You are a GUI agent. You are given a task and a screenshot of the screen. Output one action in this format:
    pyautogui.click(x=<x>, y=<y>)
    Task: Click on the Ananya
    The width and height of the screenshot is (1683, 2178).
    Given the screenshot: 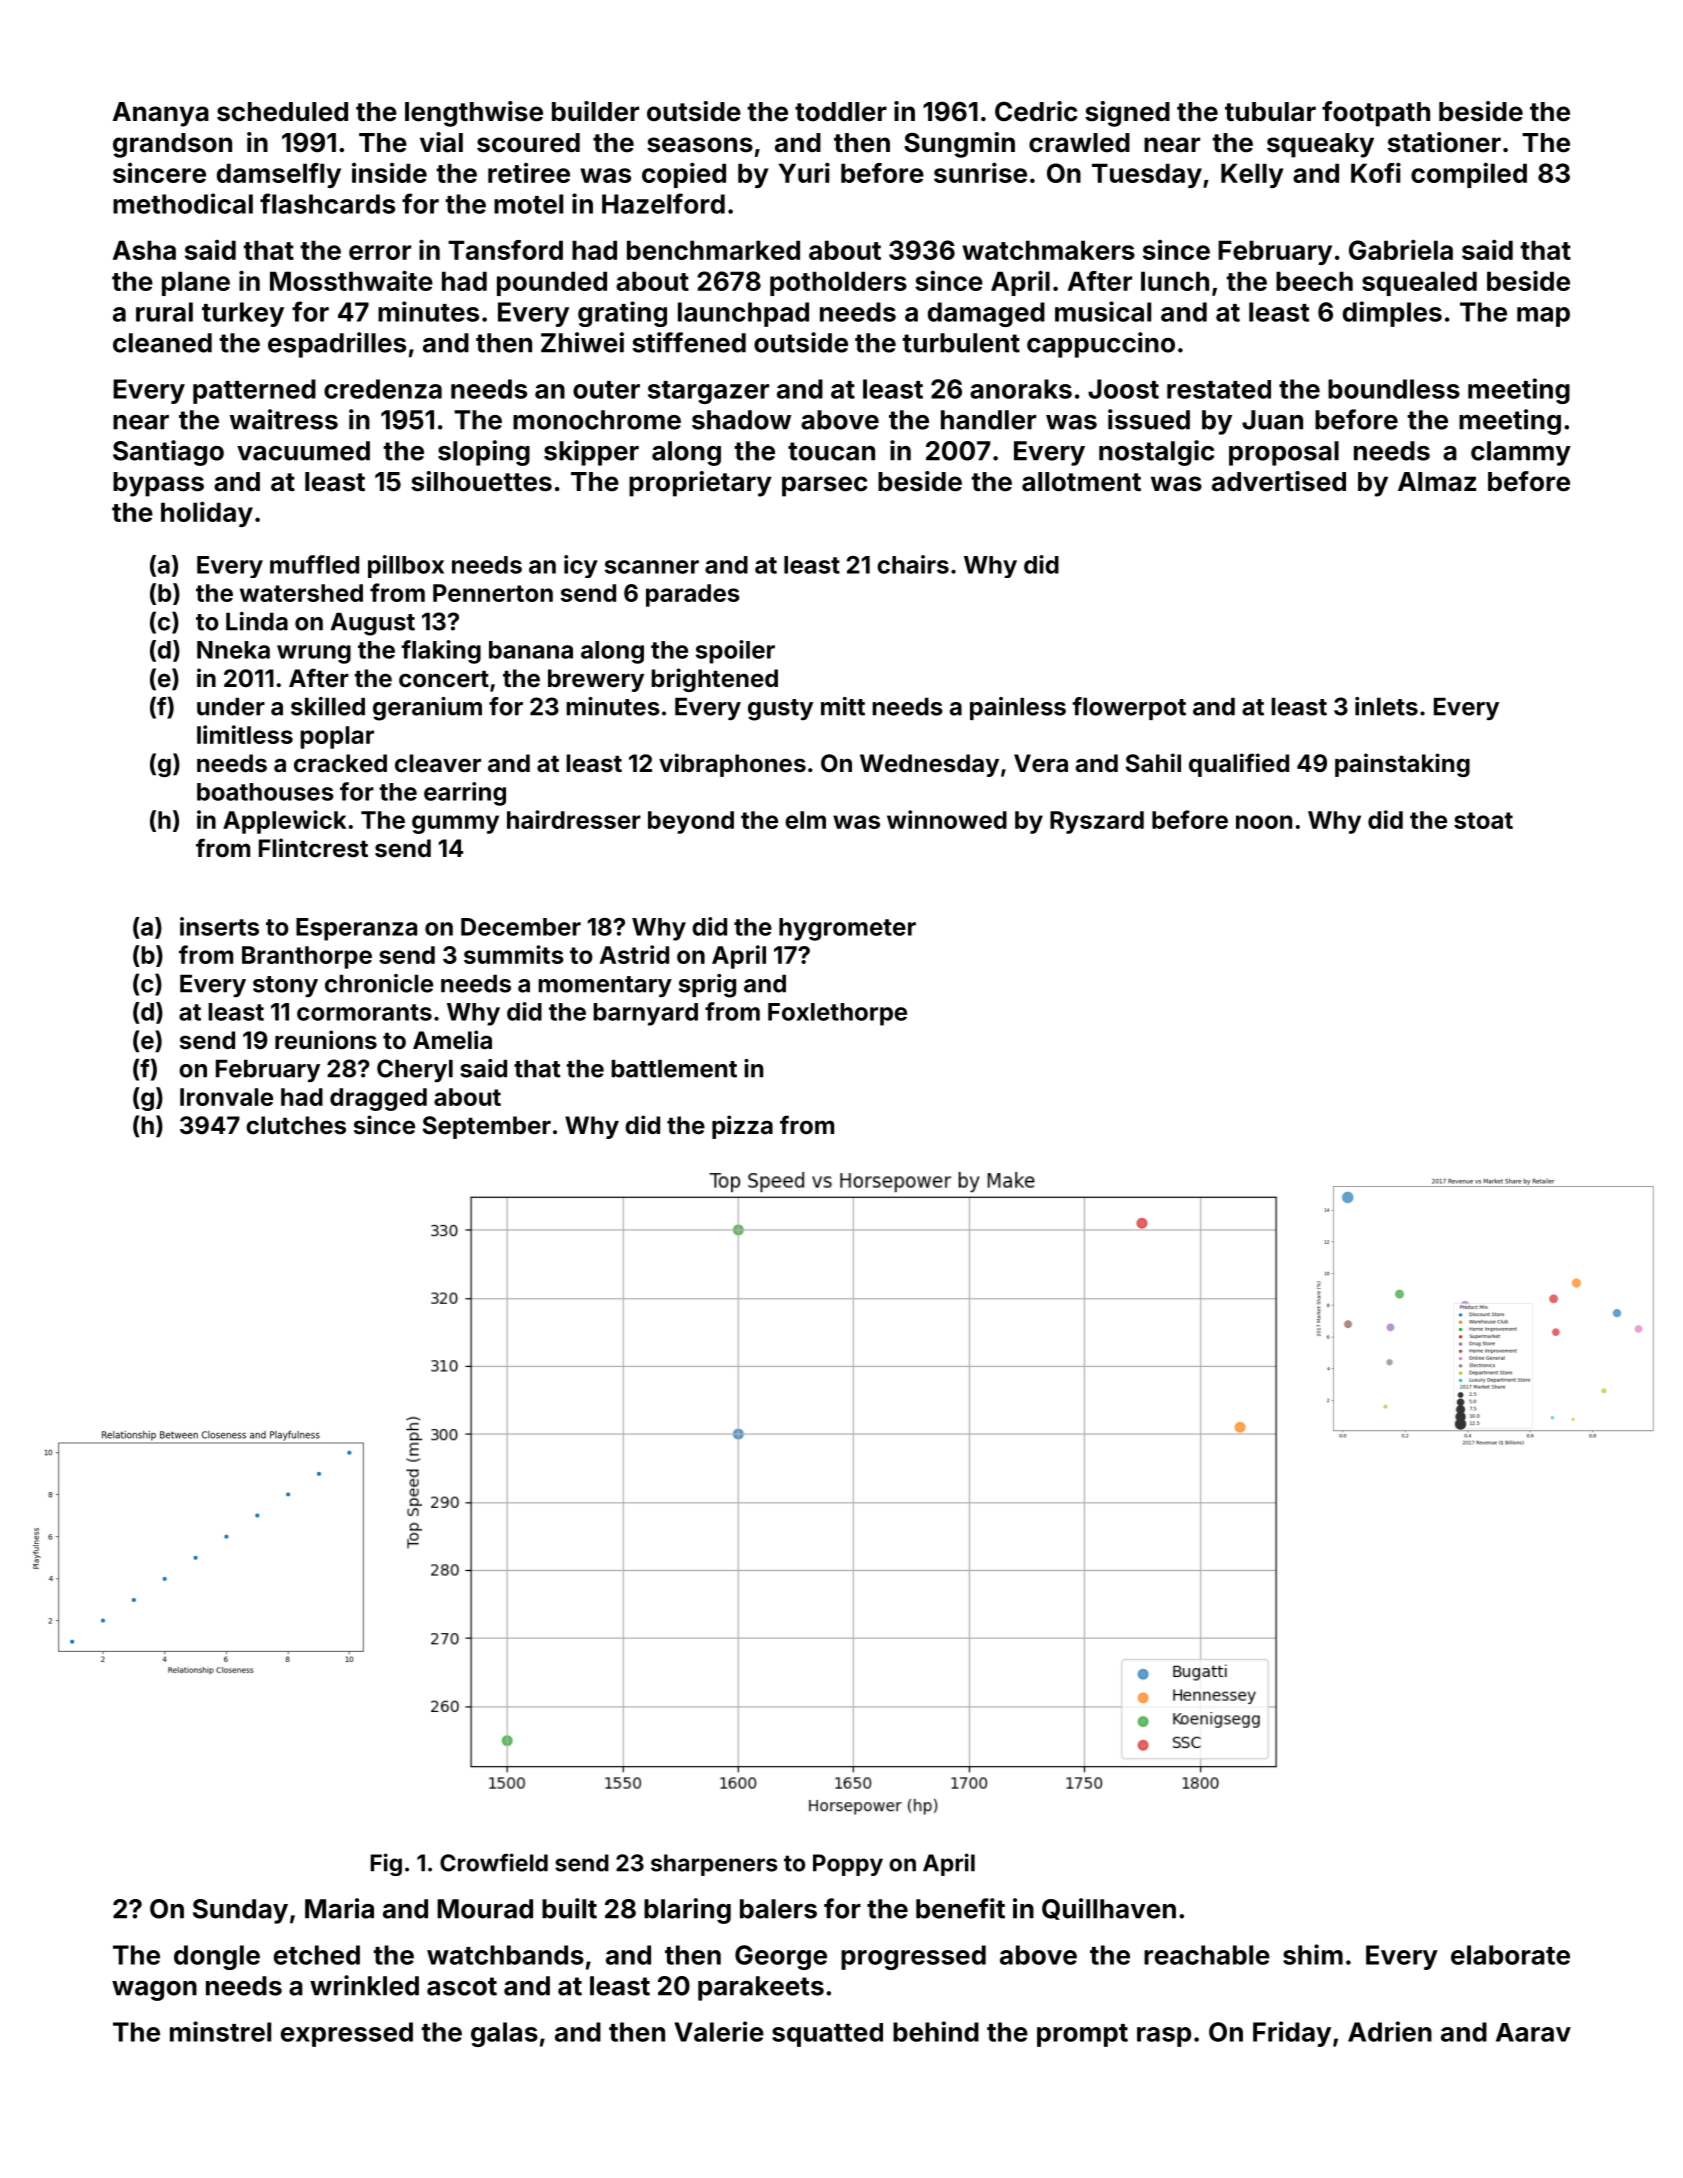 What is the action you would take?
    pyautogui.click(x=161, y=114)
